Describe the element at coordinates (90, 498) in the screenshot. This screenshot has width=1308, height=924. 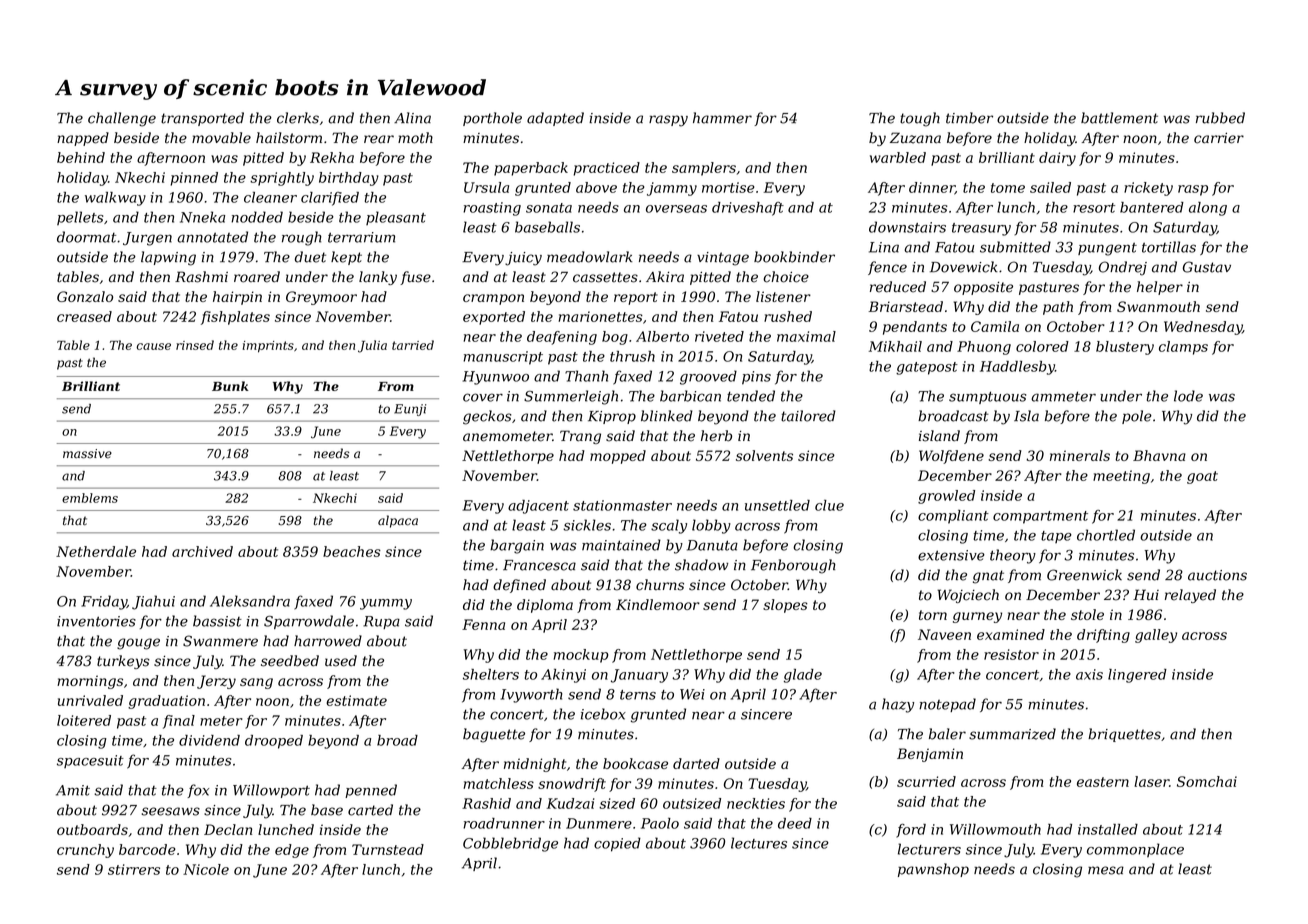
I see `emblems` at that location.
